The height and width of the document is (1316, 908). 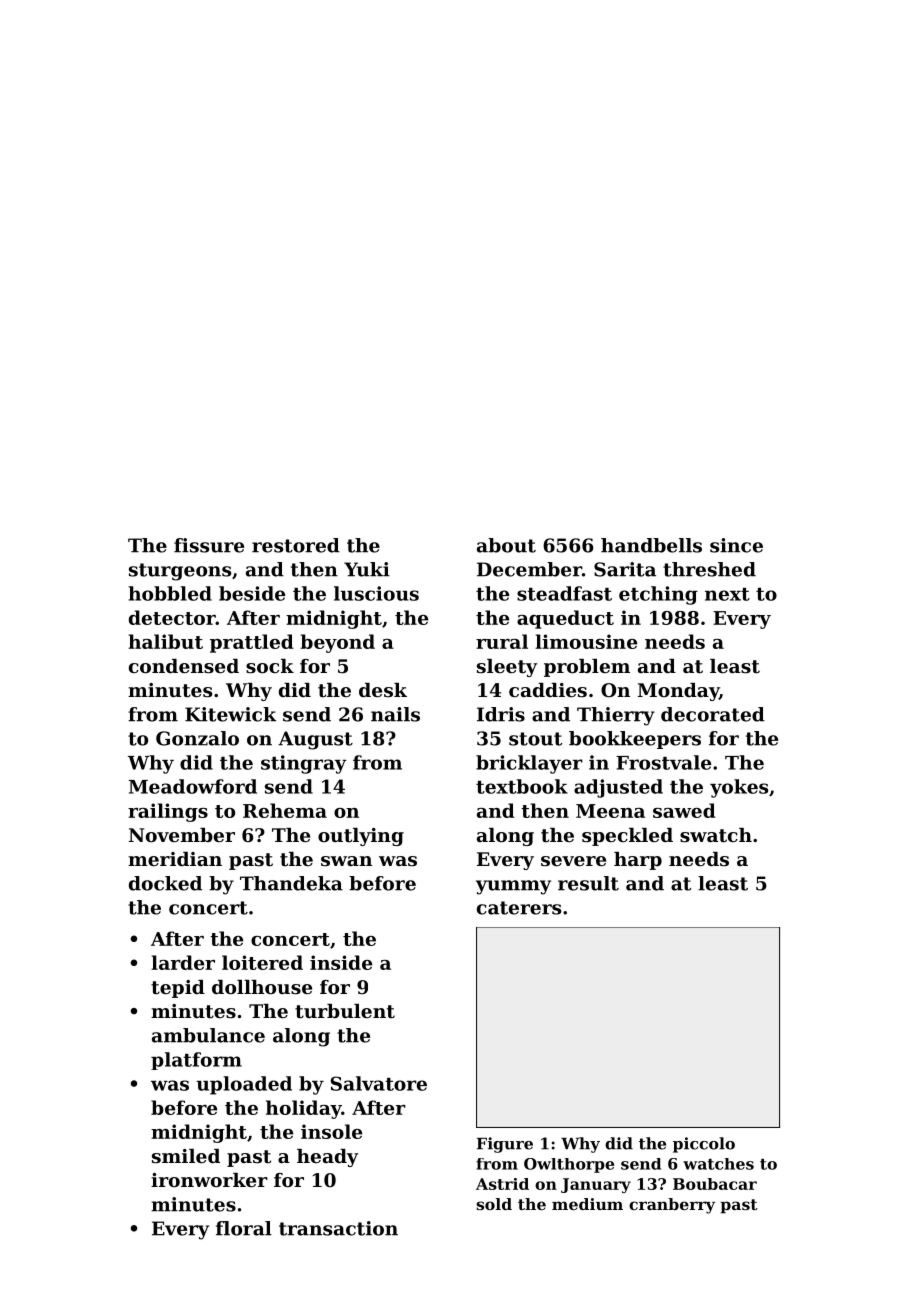 I want to click on piccolo, so click(x=704, y=1145).
